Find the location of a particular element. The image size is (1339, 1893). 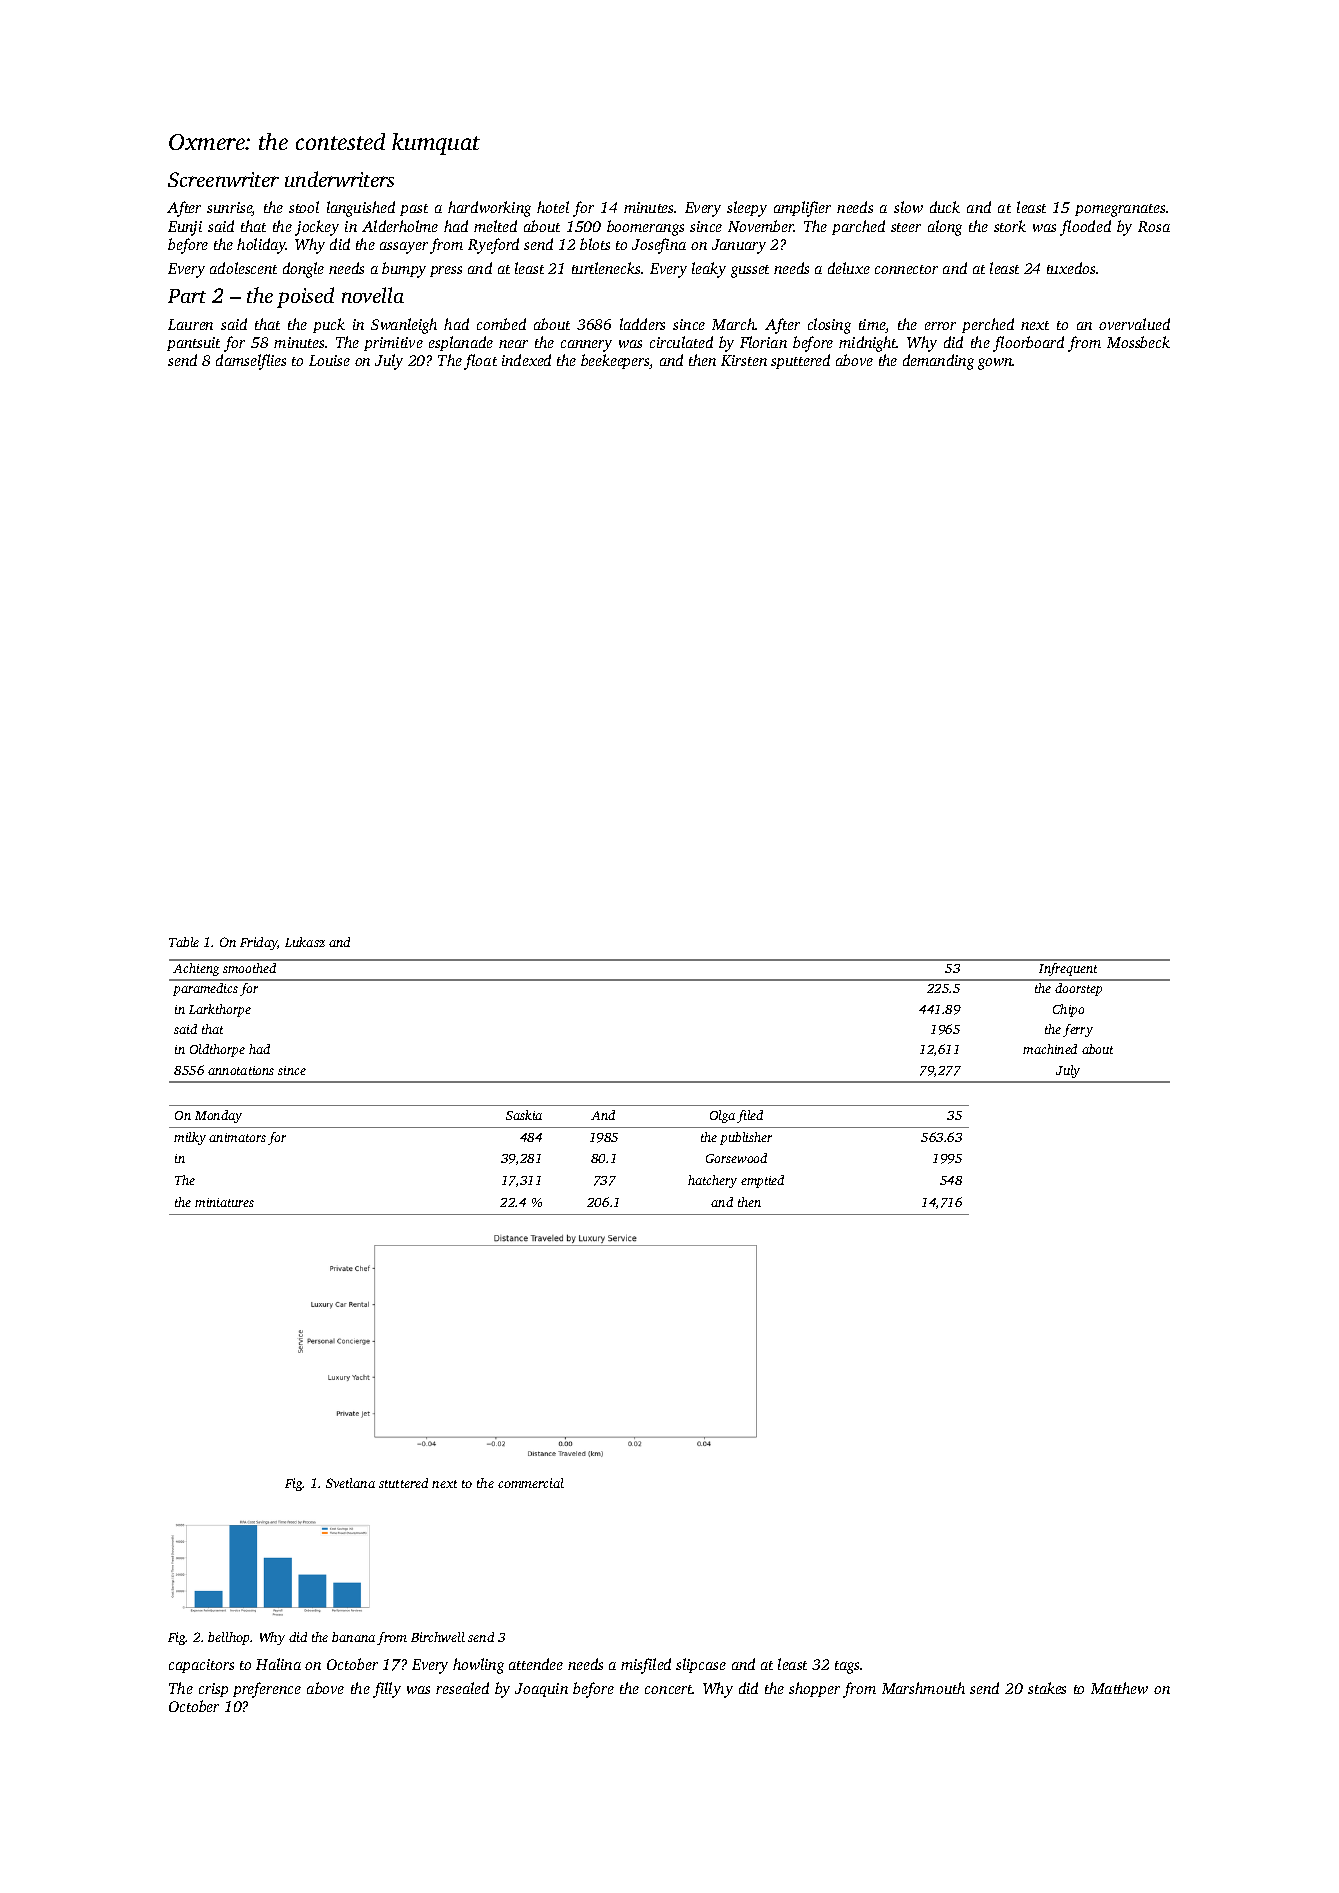

Olga is located at coordinates (722, 1116).
